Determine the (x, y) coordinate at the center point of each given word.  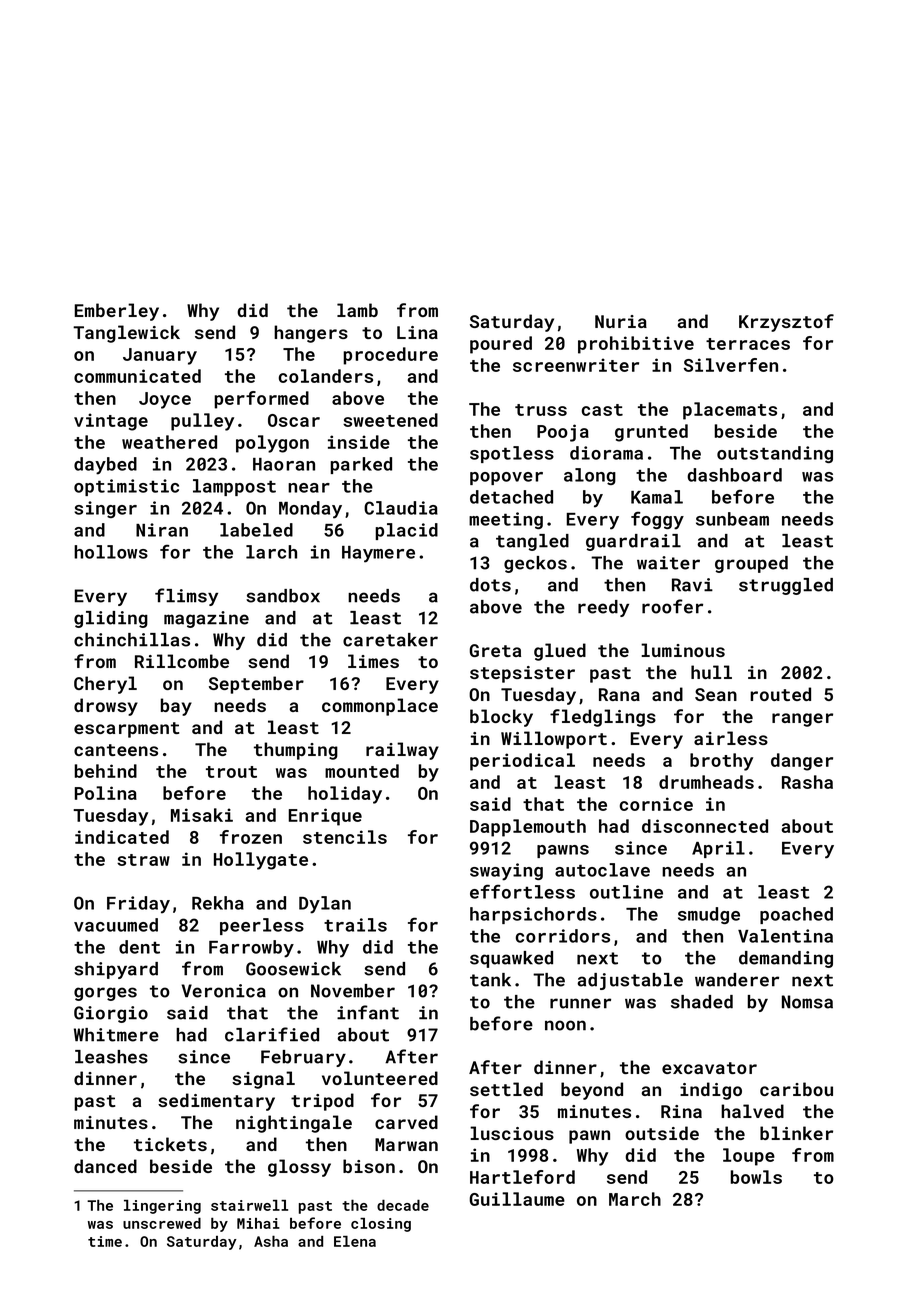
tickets (170, 1144)
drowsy (106, 707)
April (718, 849)
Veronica (223, 991)
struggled (786, 586)
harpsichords (533, 915)
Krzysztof (786, 323)
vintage (111, 422)
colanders (326, 376)
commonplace (380, 707)
